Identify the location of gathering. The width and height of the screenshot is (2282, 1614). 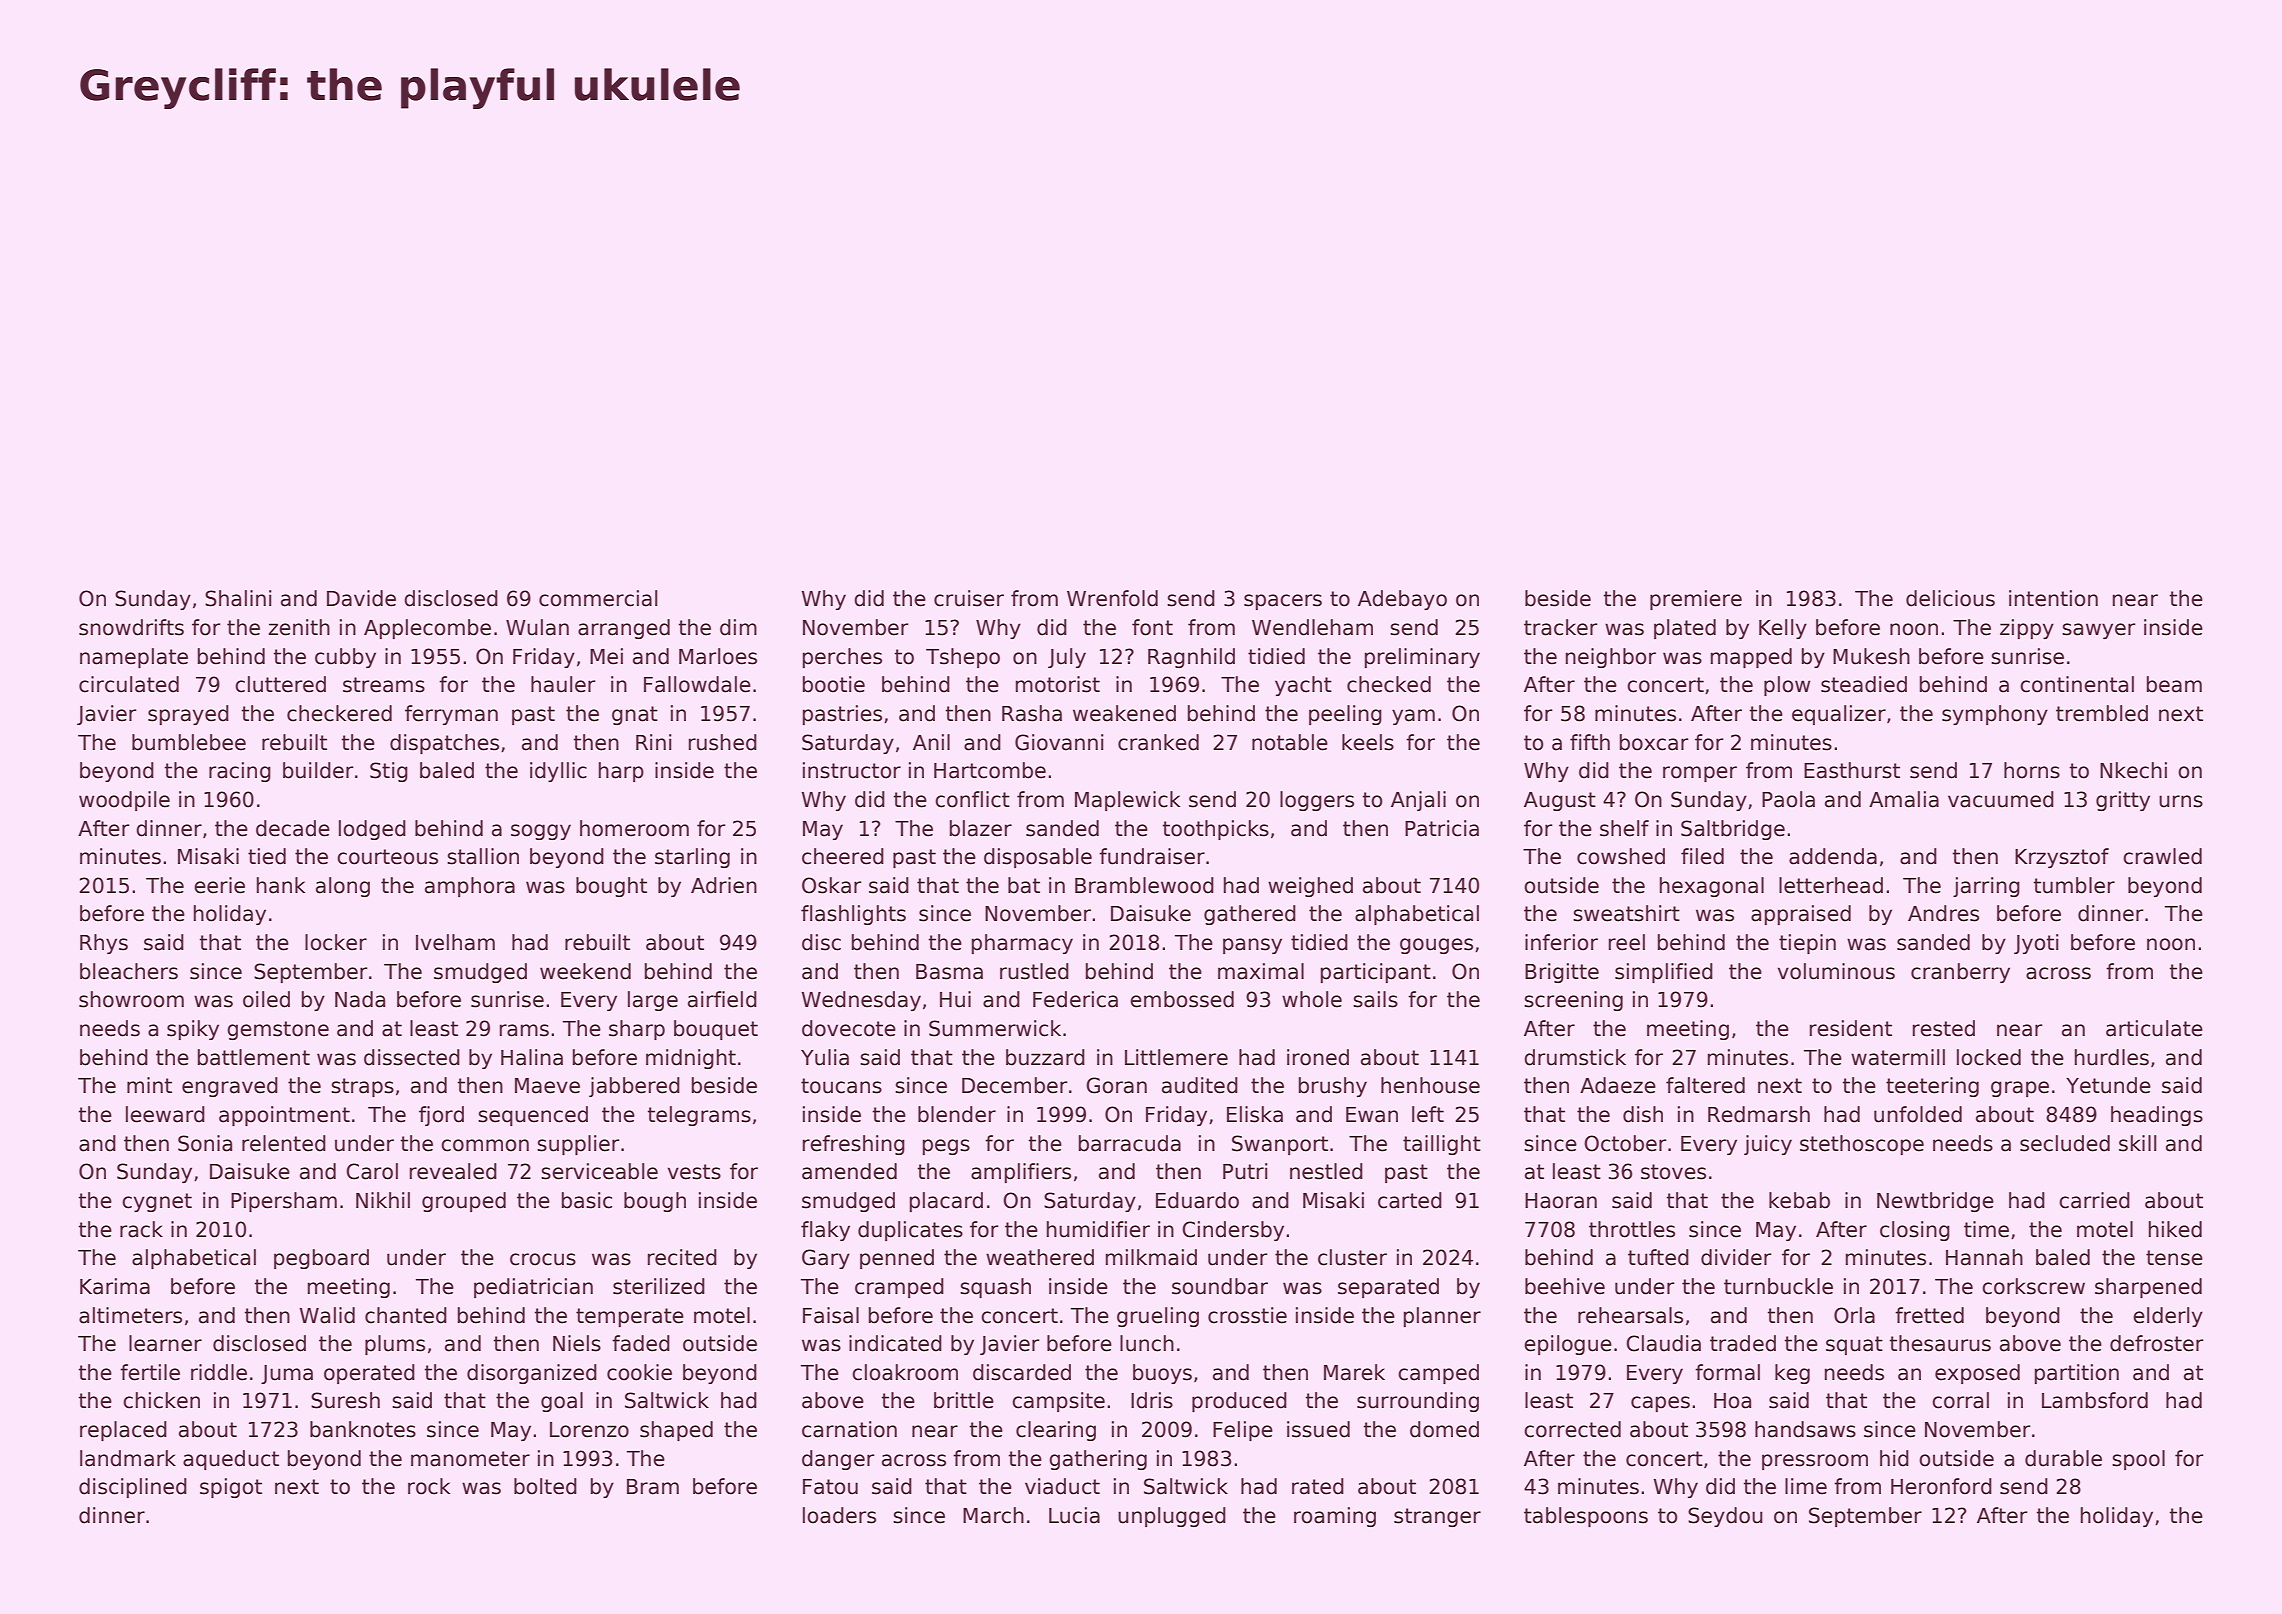
(1098, 1460).
